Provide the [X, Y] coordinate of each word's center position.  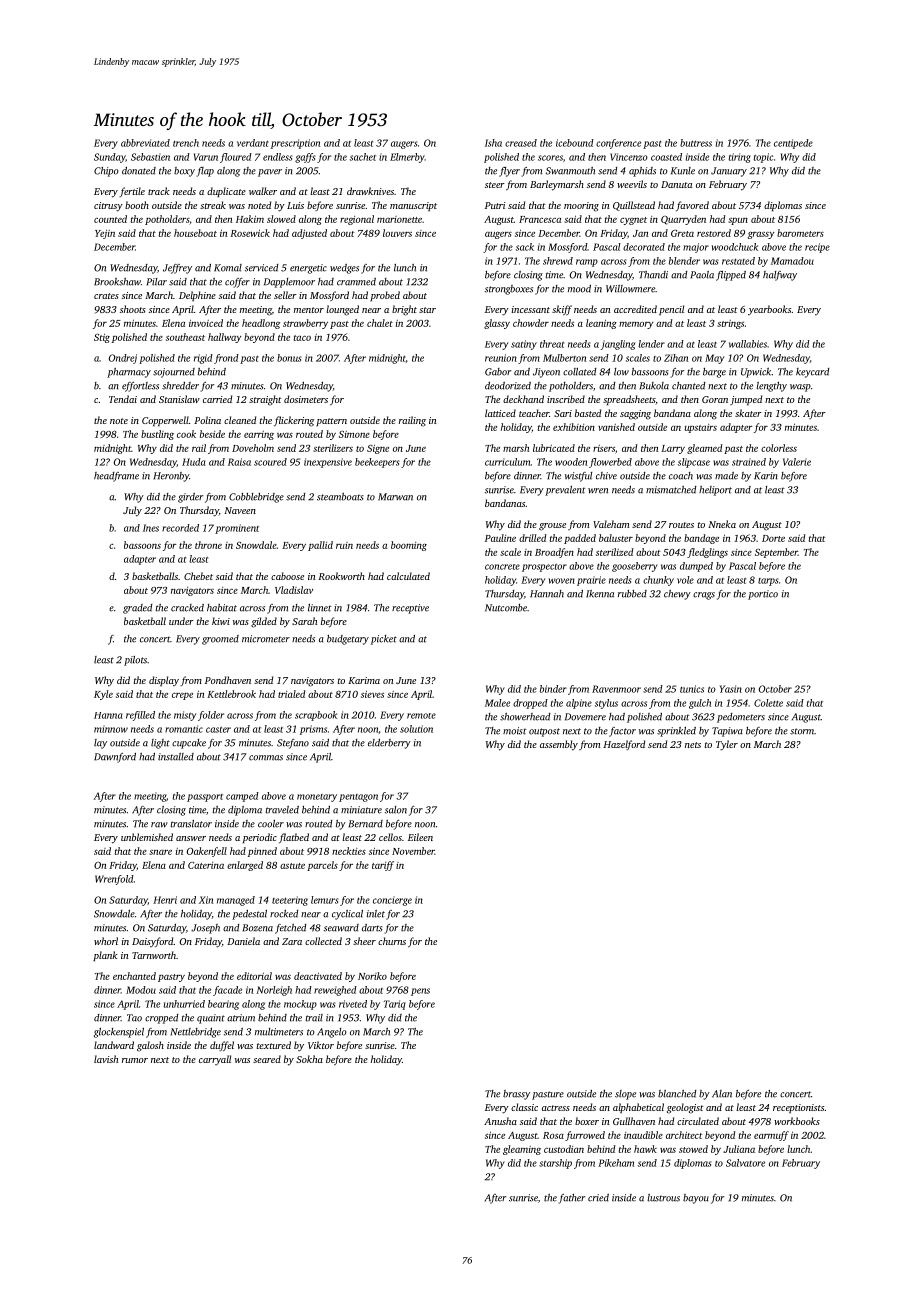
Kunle [683, 171]
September [776, 553]
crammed [356, 282]
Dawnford [115, 758]
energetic [308, 269]
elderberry [389, 744]
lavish [106, 1059]
